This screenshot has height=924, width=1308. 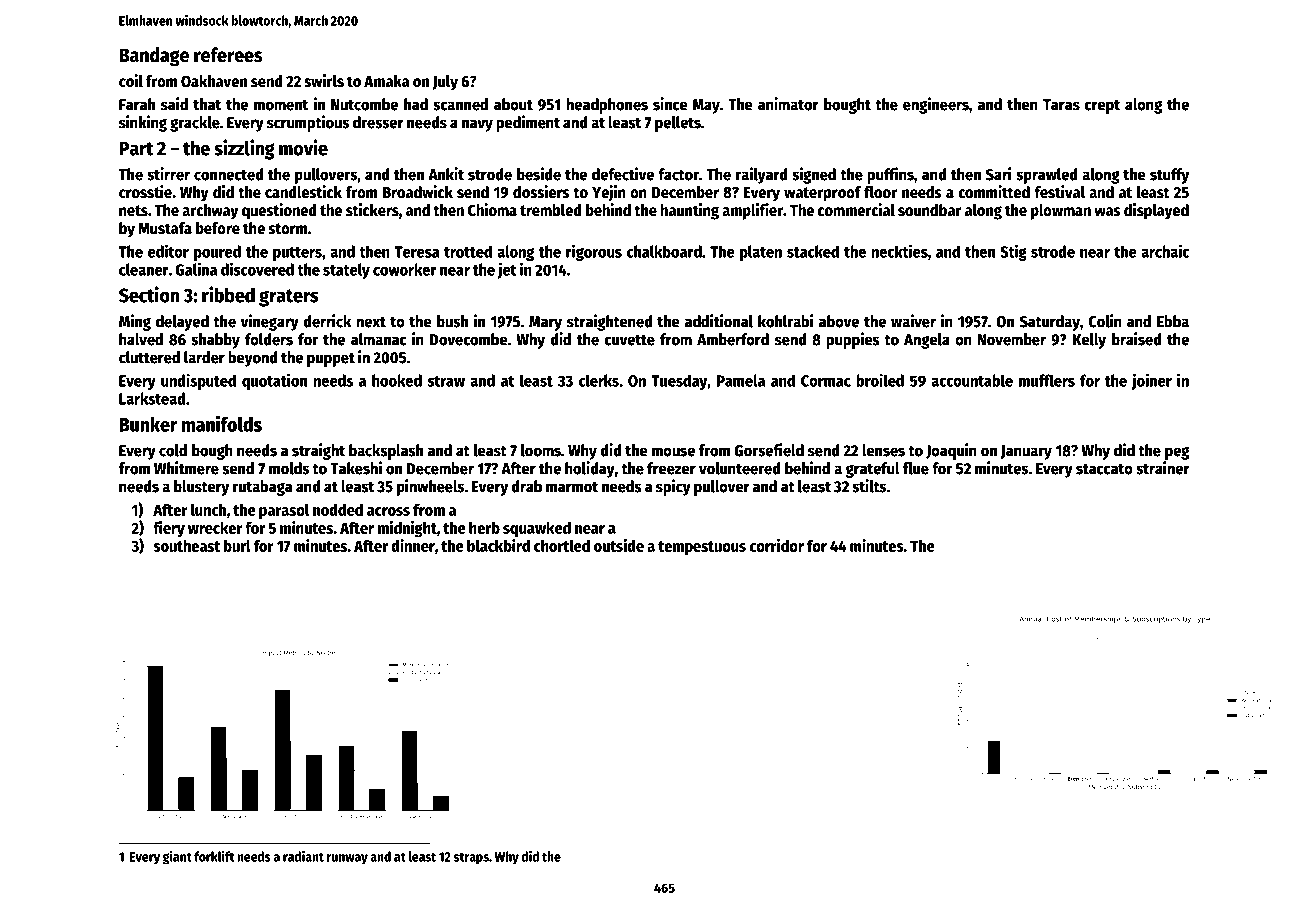 What do you see at coordinates (471, 858) in the screenshot?
I see `straps` at bounding box center [471, 858].
